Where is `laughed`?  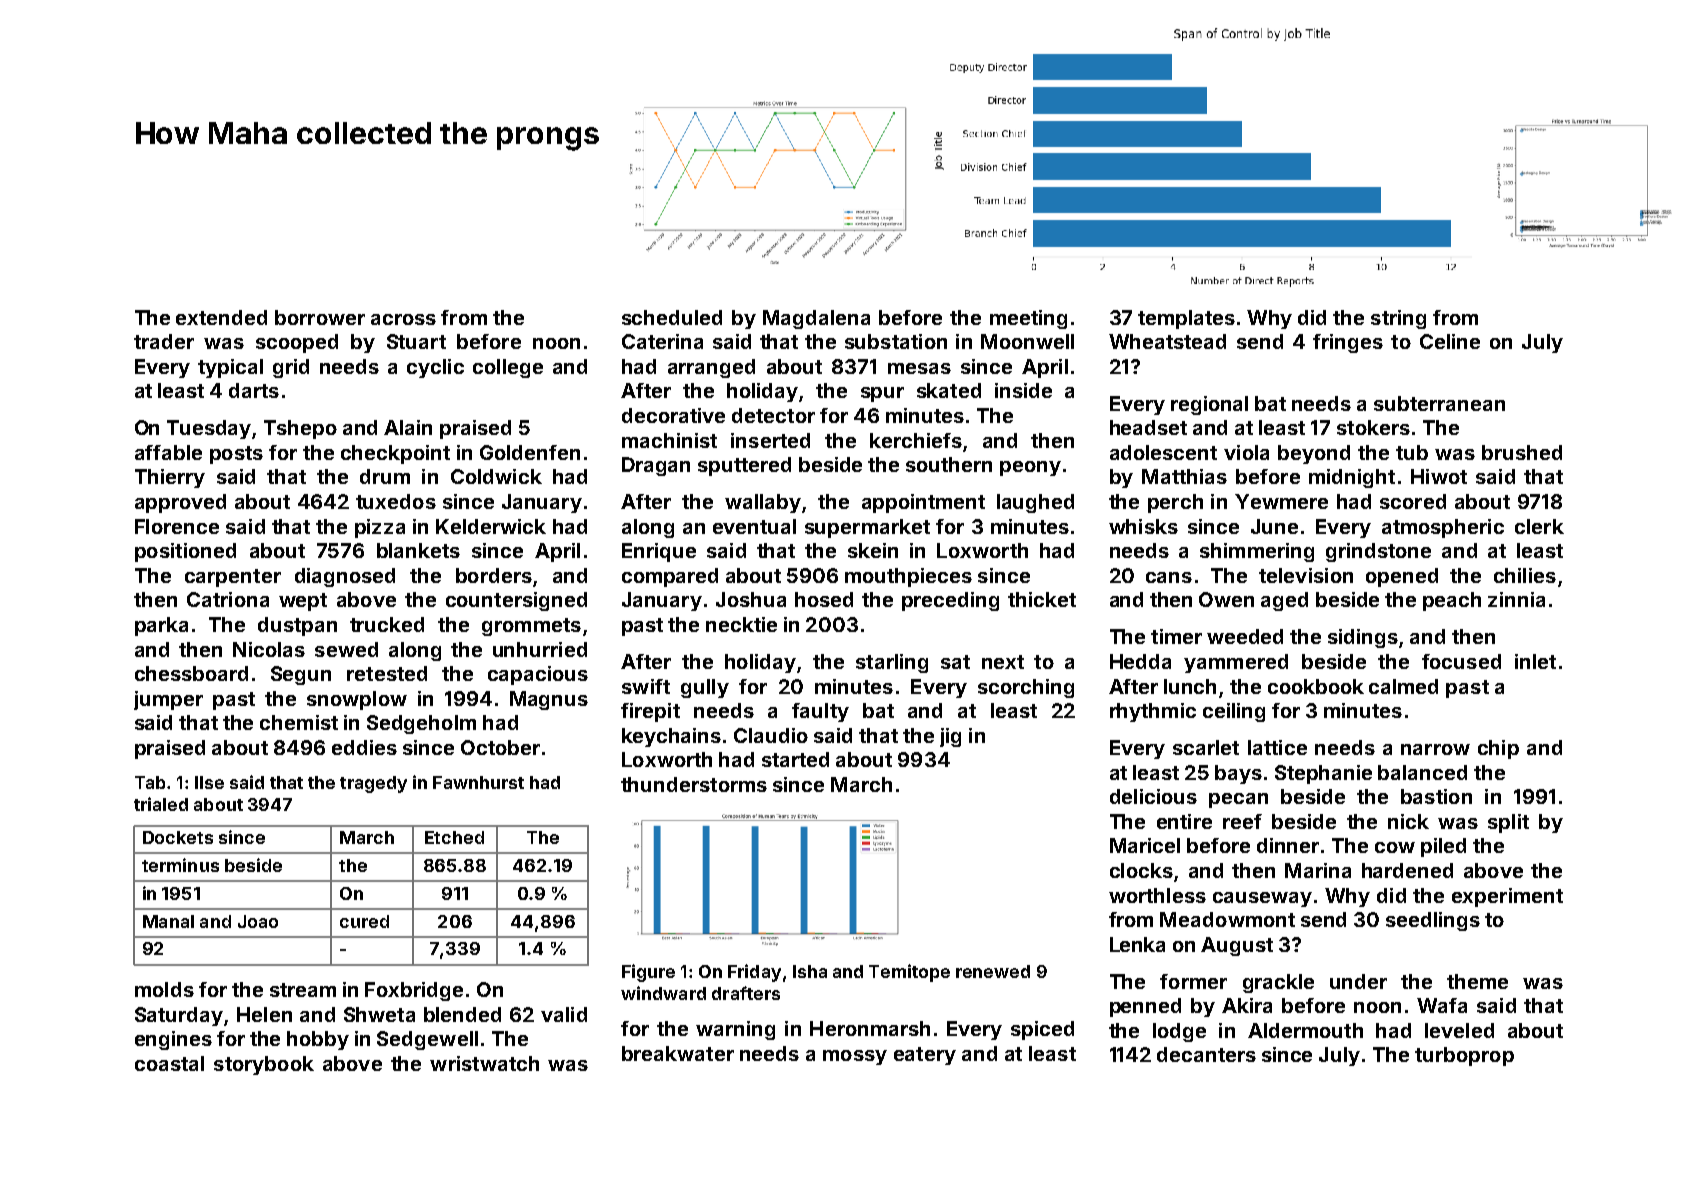
laughed is located at coordinates (1035, 503).
